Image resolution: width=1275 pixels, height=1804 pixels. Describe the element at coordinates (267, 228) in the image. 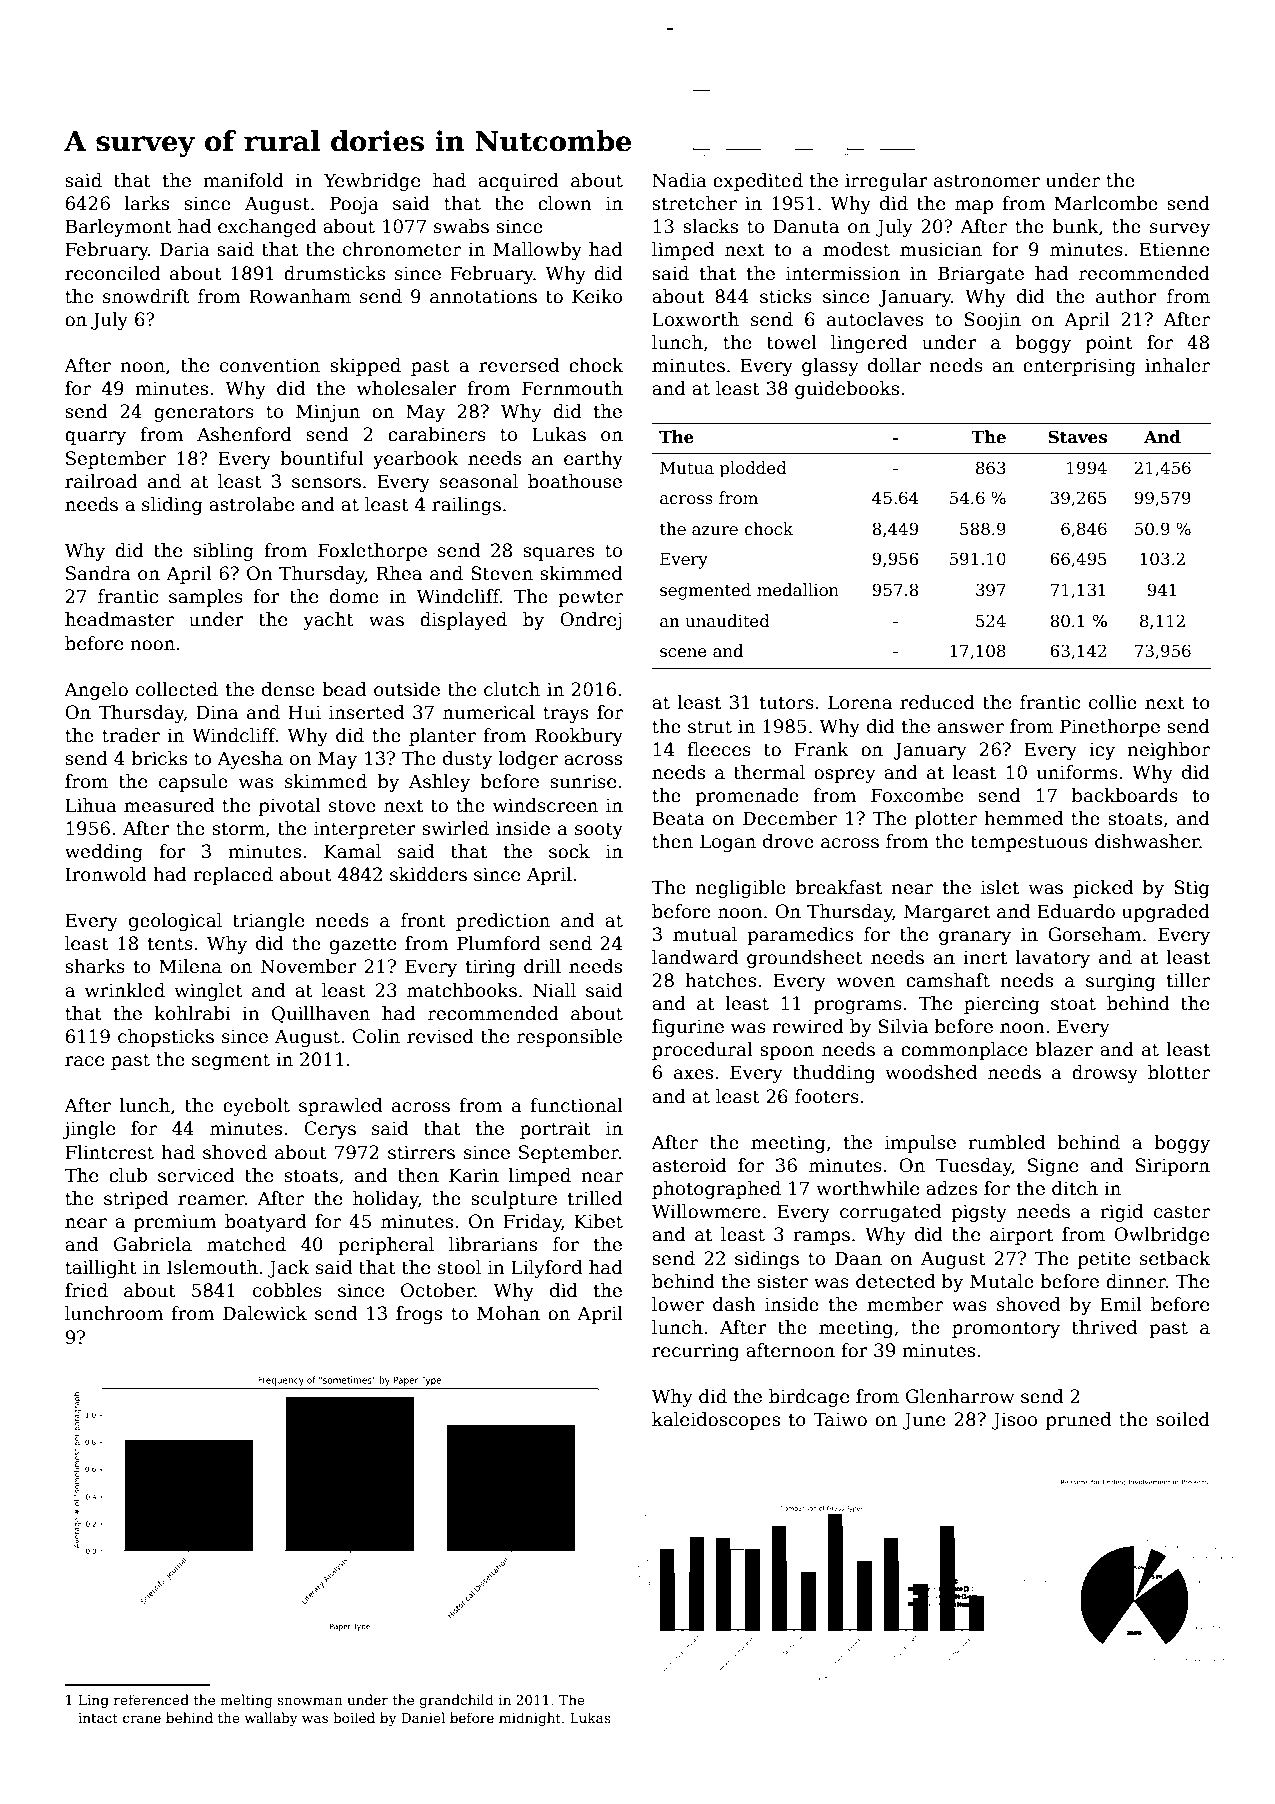

I see `exchanged` at that location.
